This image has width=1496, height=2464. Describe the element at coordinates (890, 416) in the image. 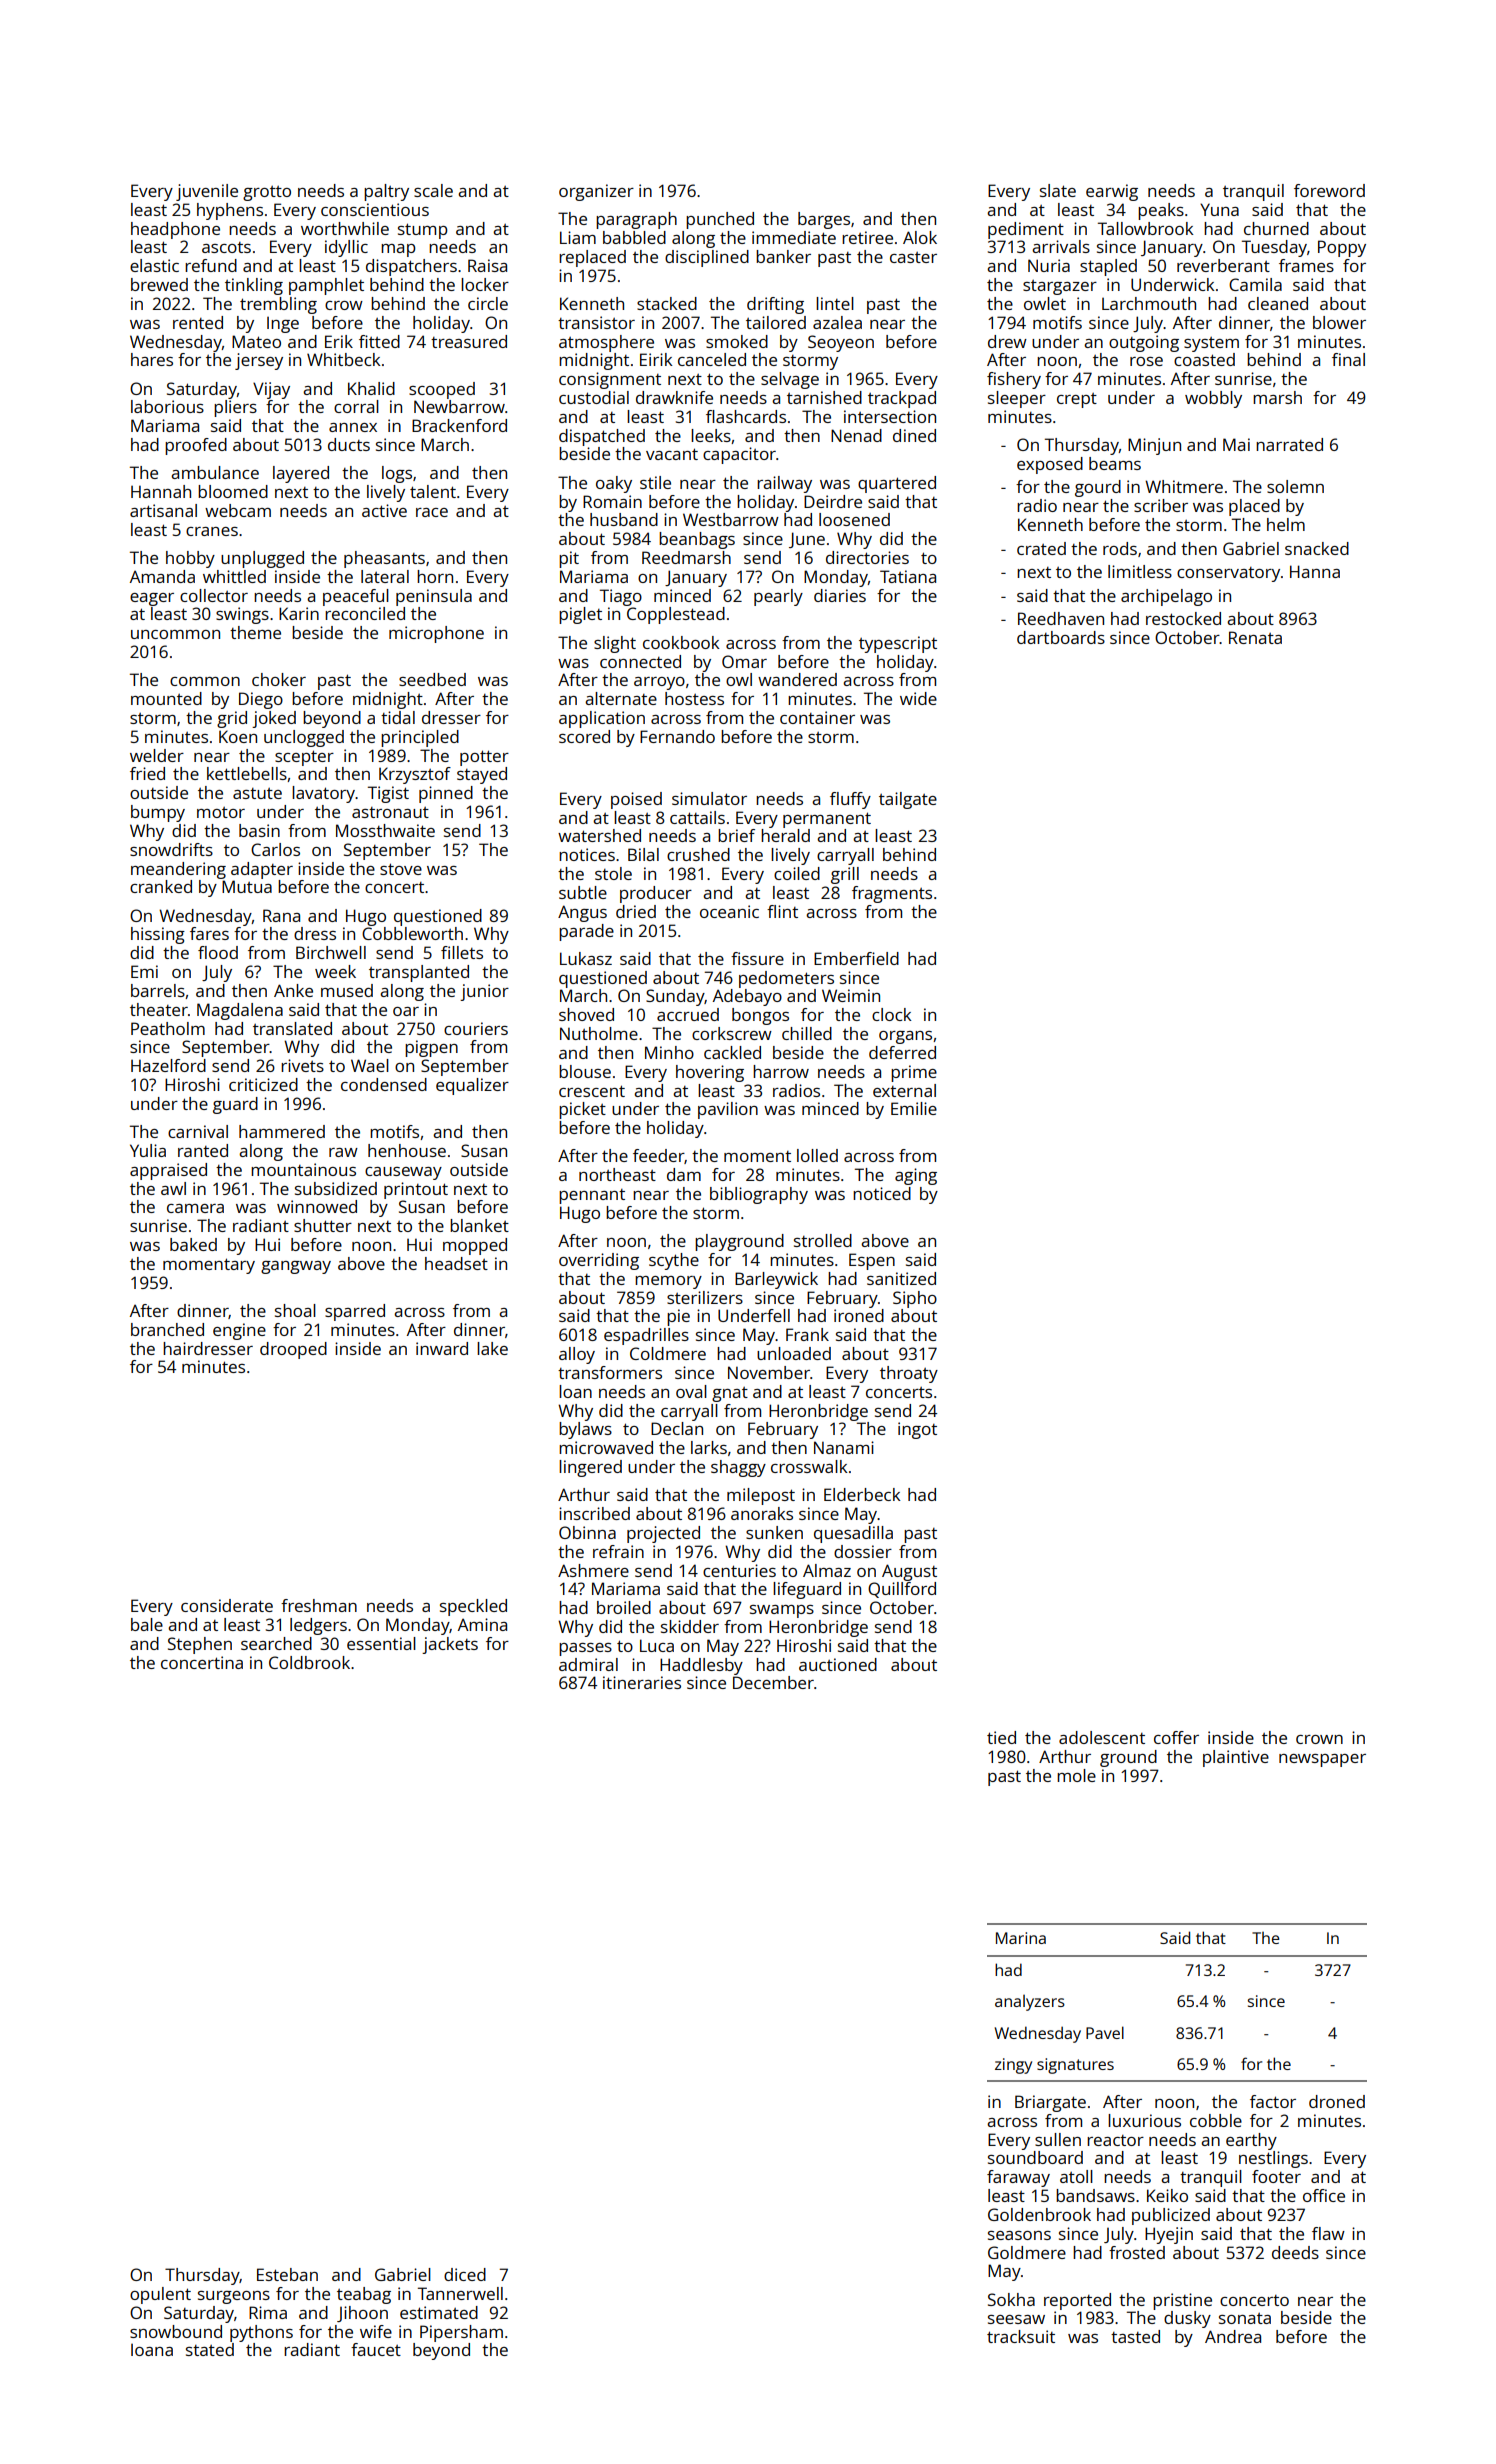

I see `intersection` at that location.
